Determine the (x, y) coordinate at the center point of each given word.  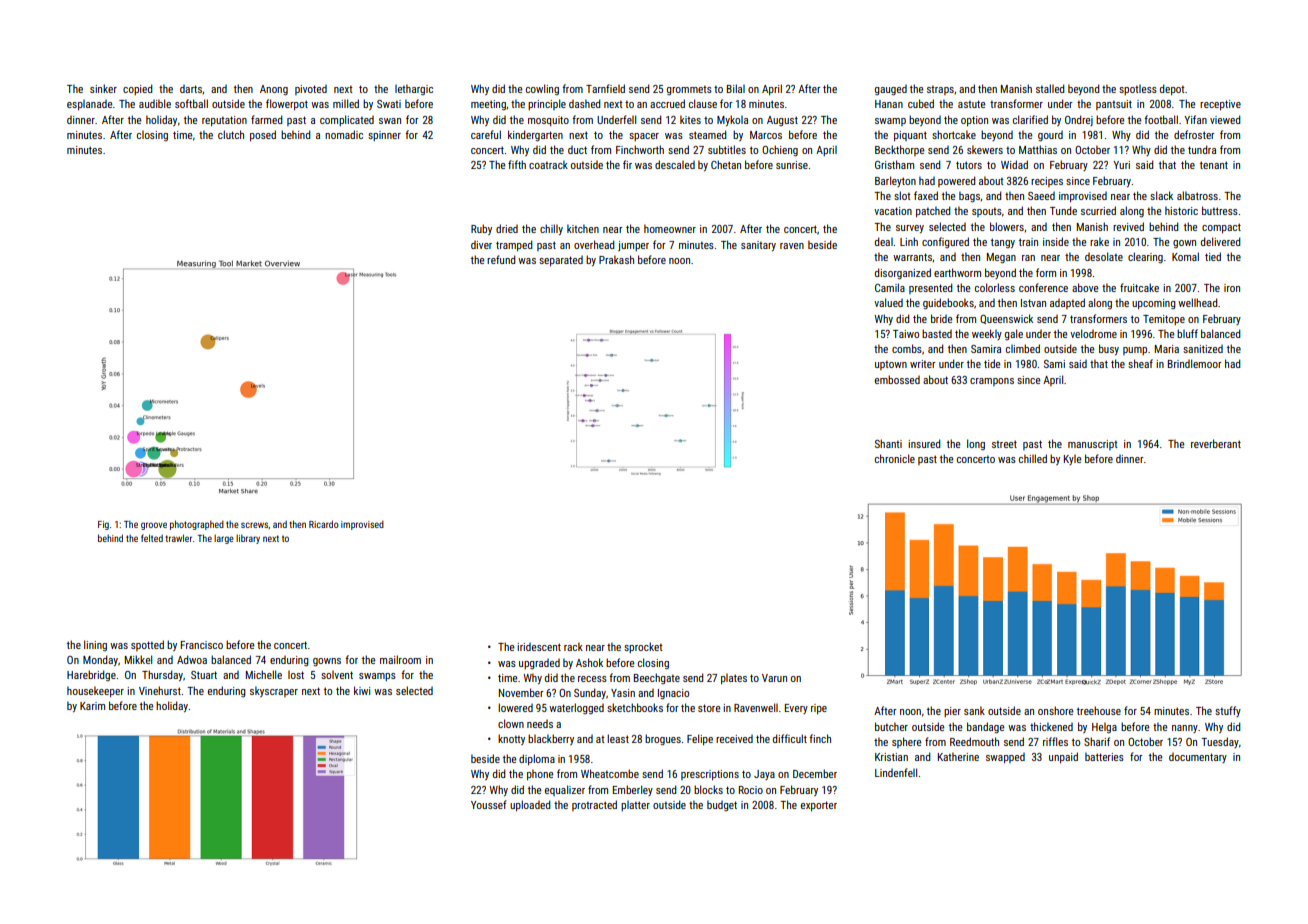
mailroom (400, 659)
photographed (197, 525)
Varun (774, 678)
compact (1221, 228)
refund (501, 259)
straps (940, 90)
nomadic (344, 134)
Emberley (633, 790)
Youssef (489, 804)
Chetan (726, 164)
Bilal (736, 88)
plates (734, 678)
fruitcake (1139, 287)
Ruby (481, 229)
